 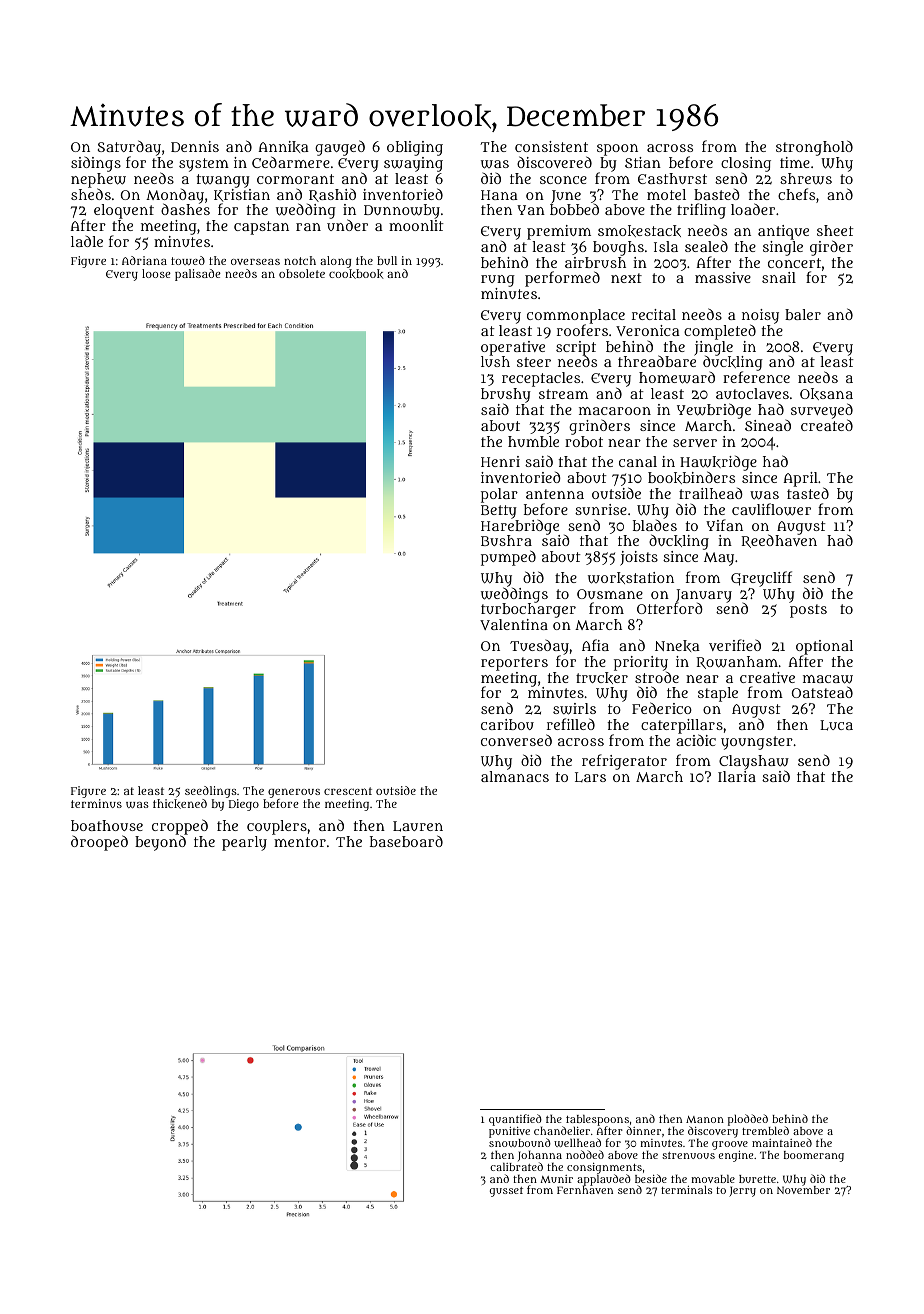 I want to click on gusset, so click(x=506, y=1192).
